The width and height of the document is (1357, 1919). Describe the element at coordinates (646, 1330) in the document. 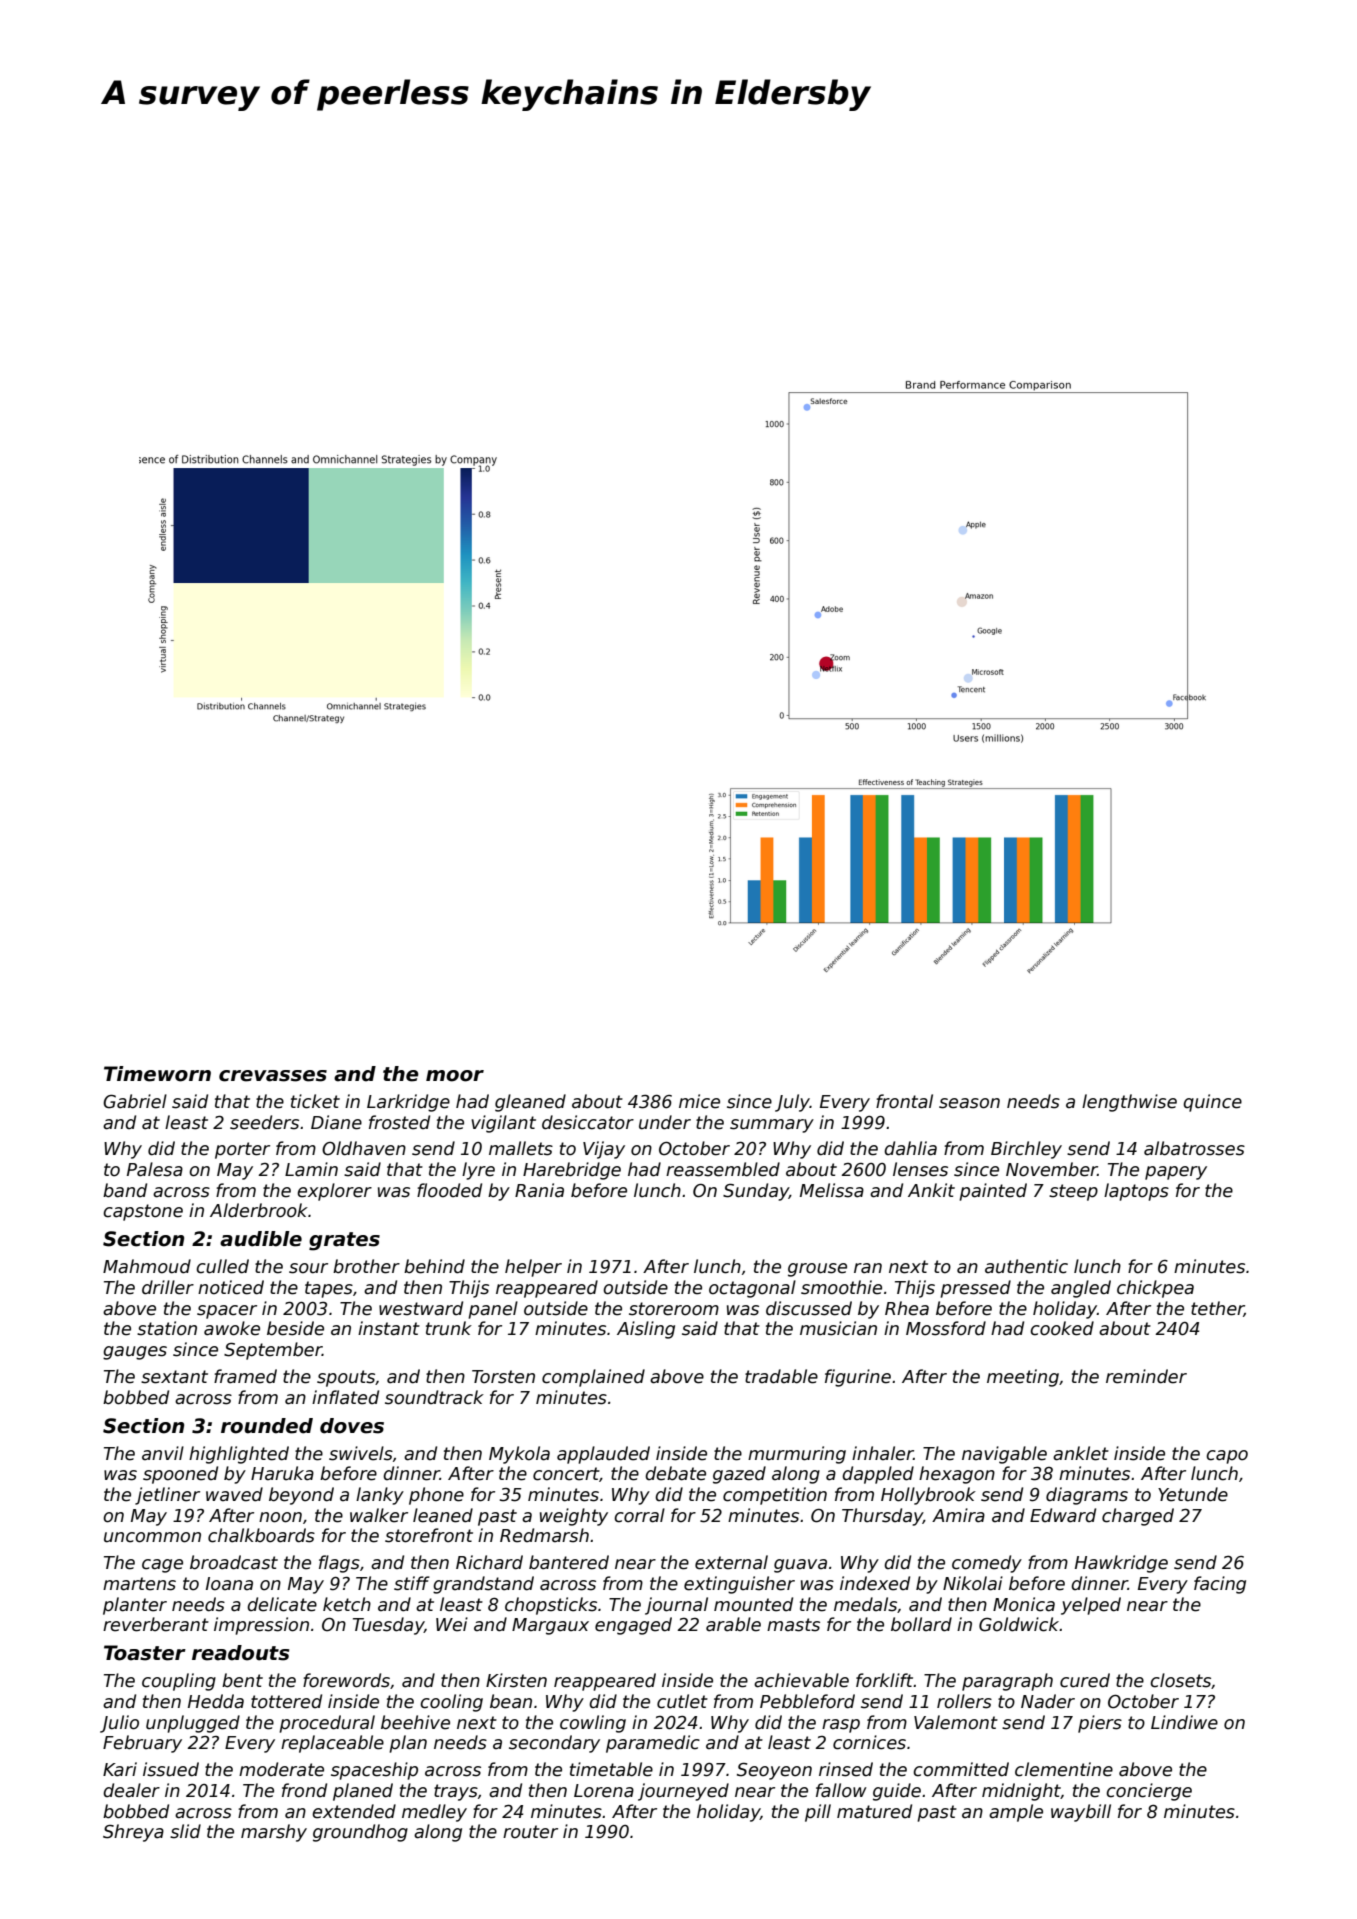

I see `Aisling` at that location.
